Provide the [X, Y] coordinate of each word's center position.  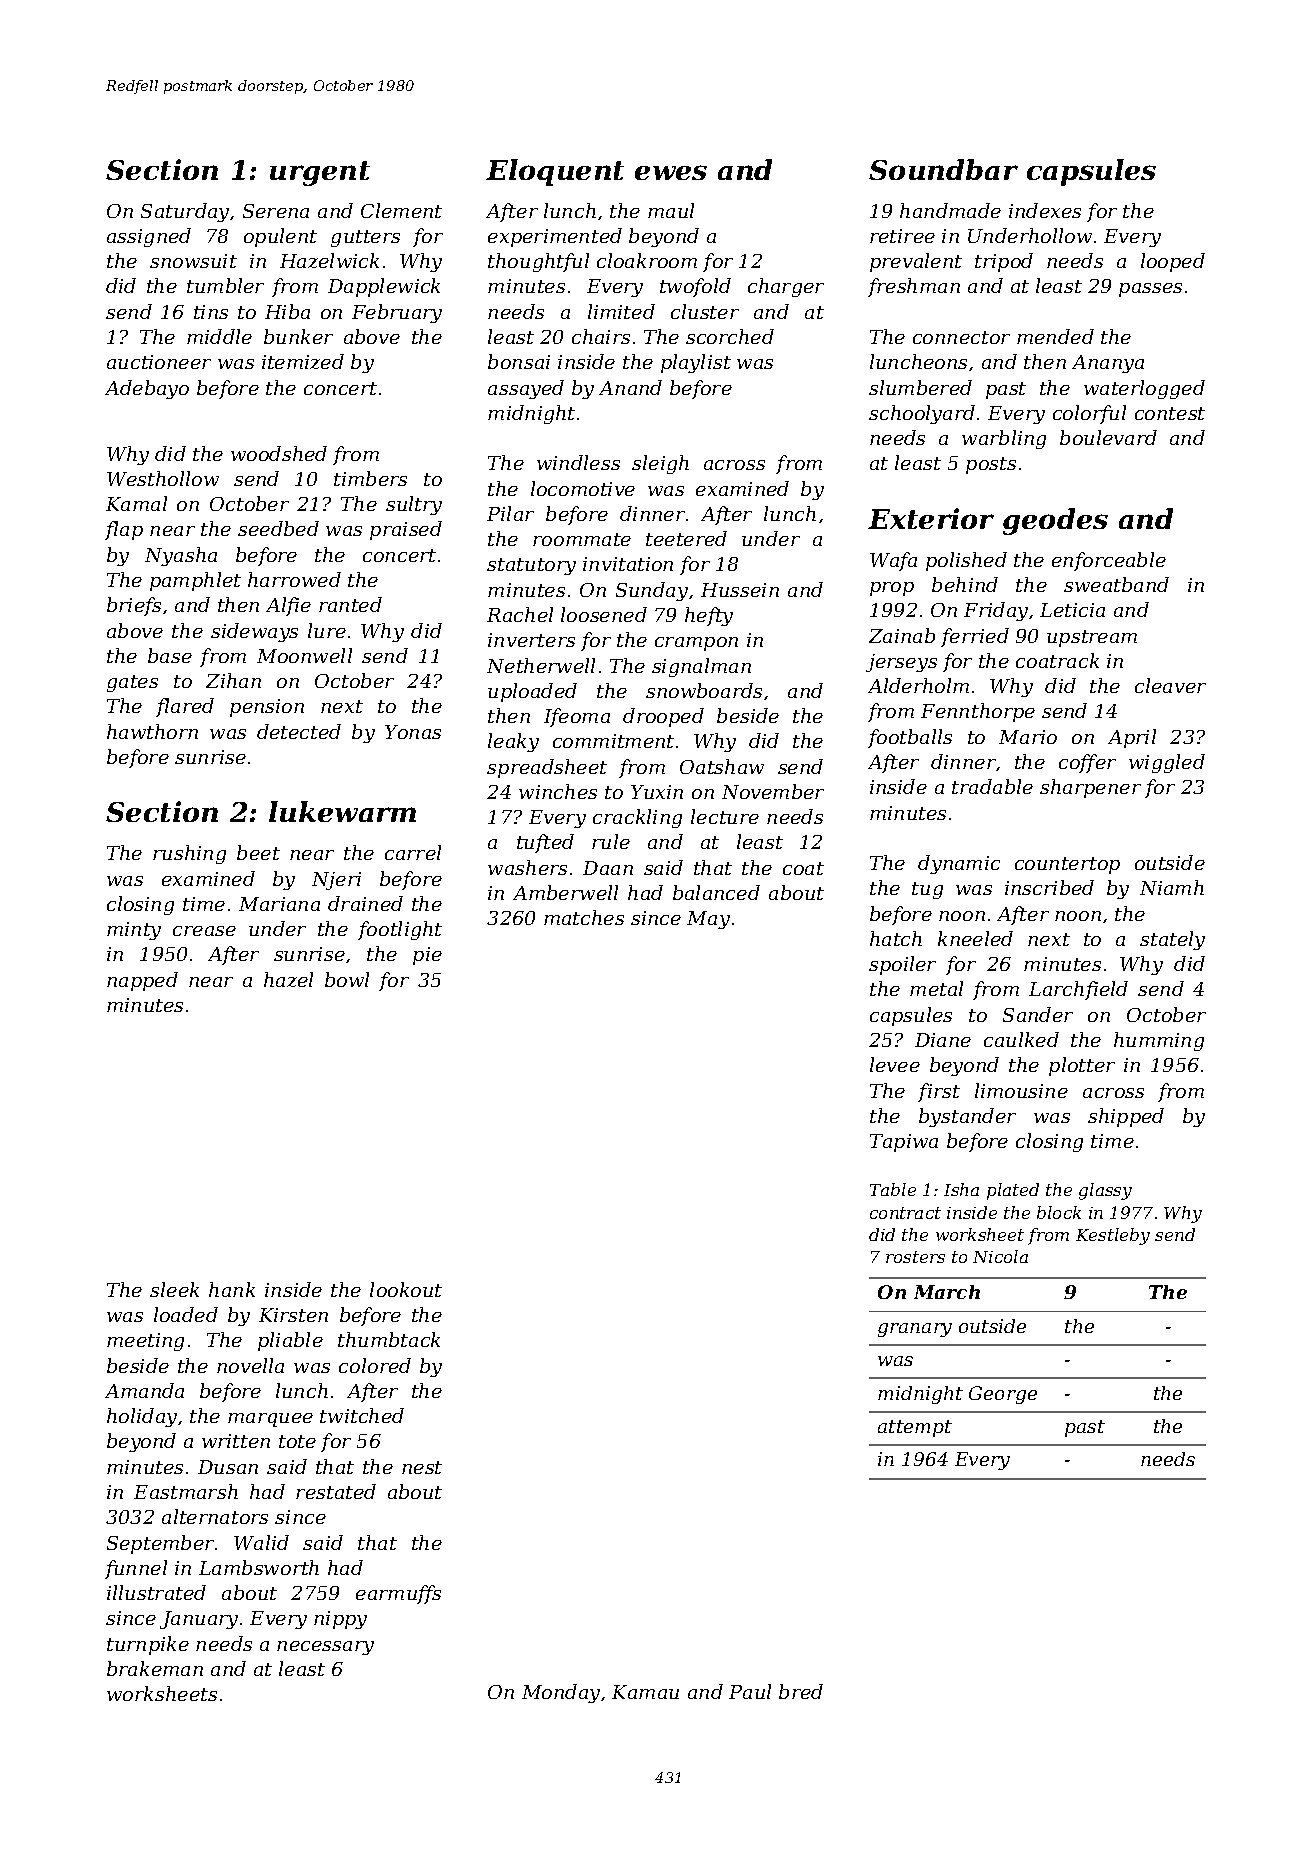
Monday [561, 1693]
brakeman [155, 1668]
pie [427, 956]
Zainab [902, 635]
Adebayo [147, 389]
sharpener [1090, 788]
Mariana [279, 904]
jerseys [901, 663]
